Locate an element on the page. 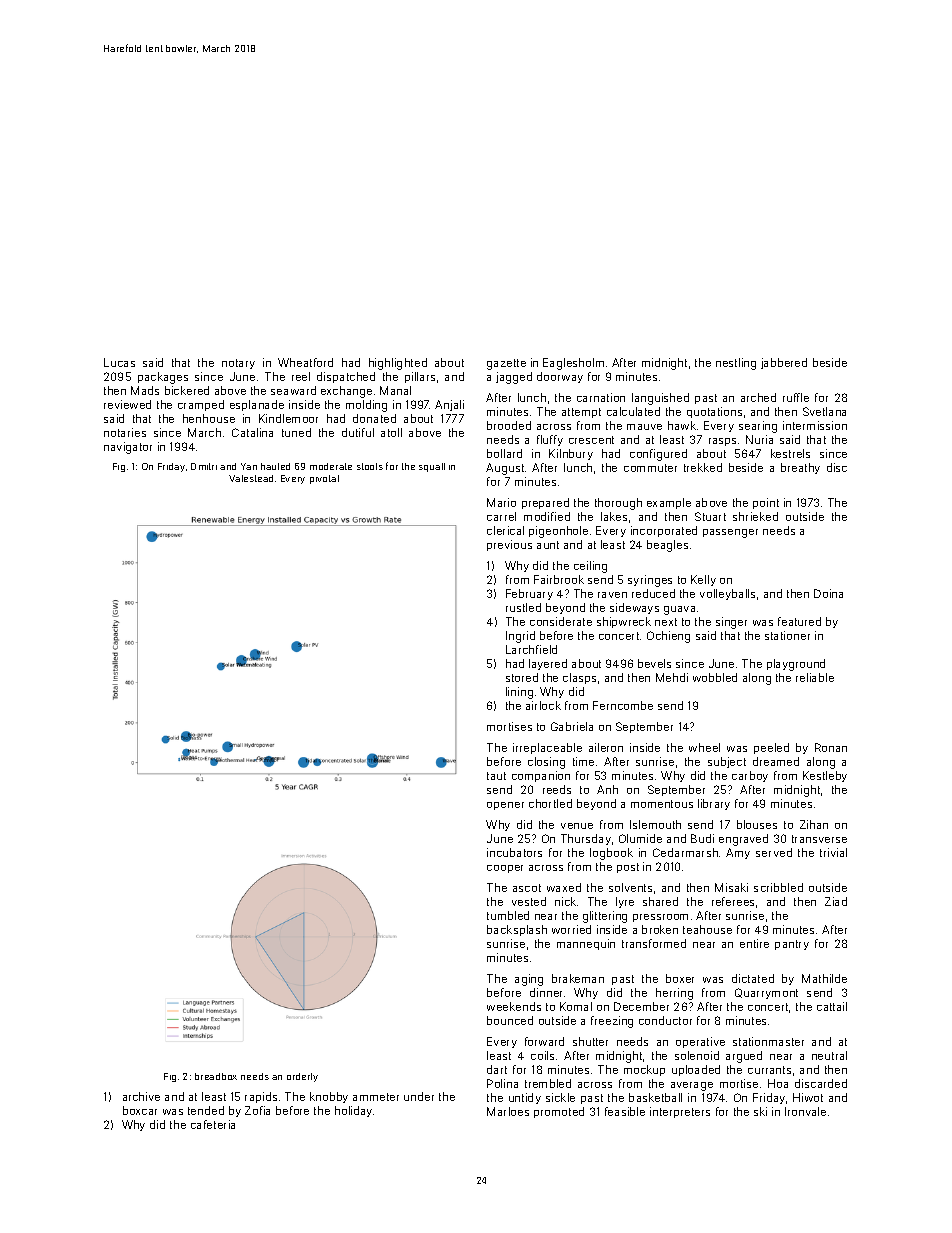  breadbox is located at coordinates (216, 1076).
